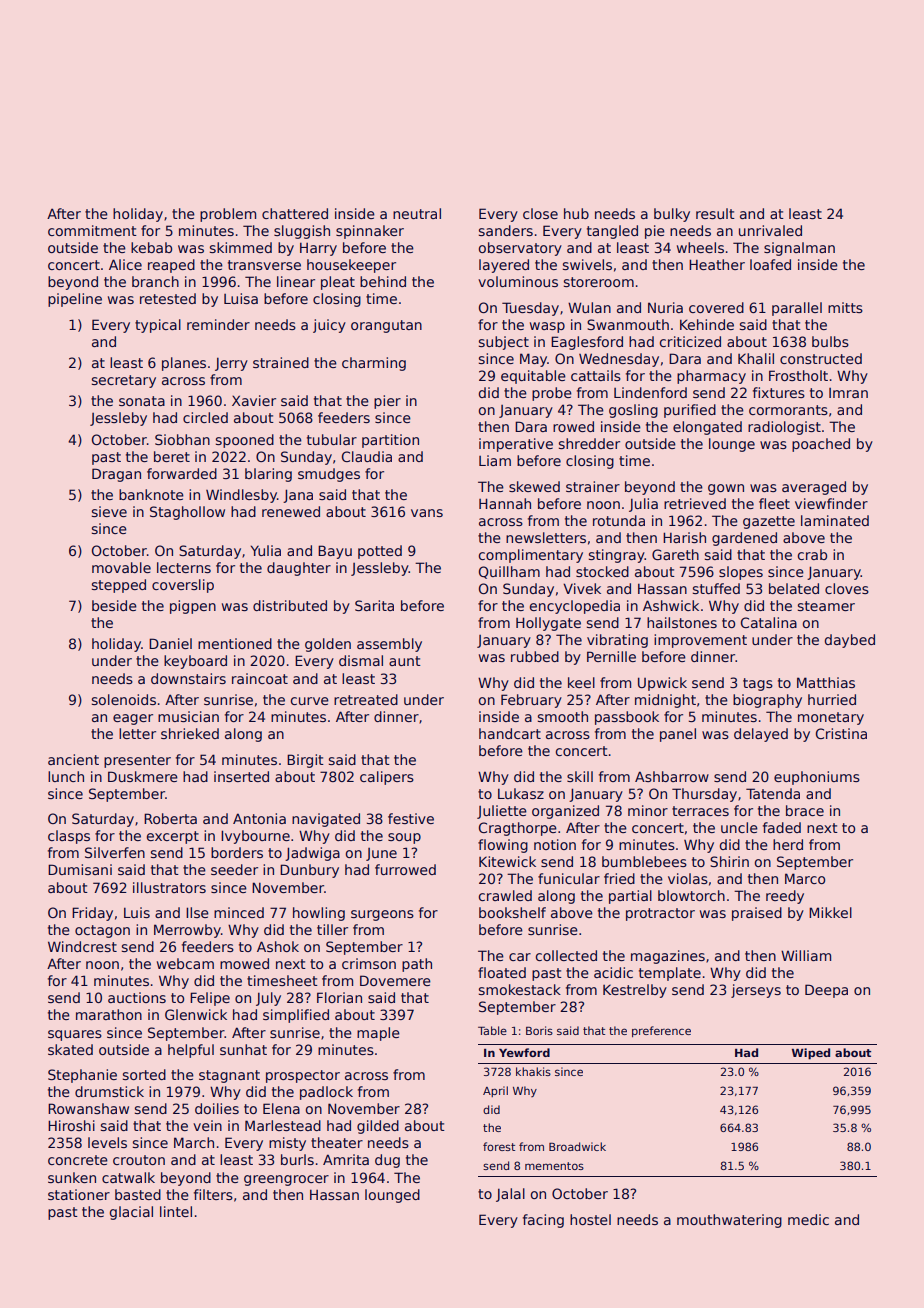  What do you see at coordinates (310, 701) in the screenshot?
I see `curve` at bounding box center [310, 701].
